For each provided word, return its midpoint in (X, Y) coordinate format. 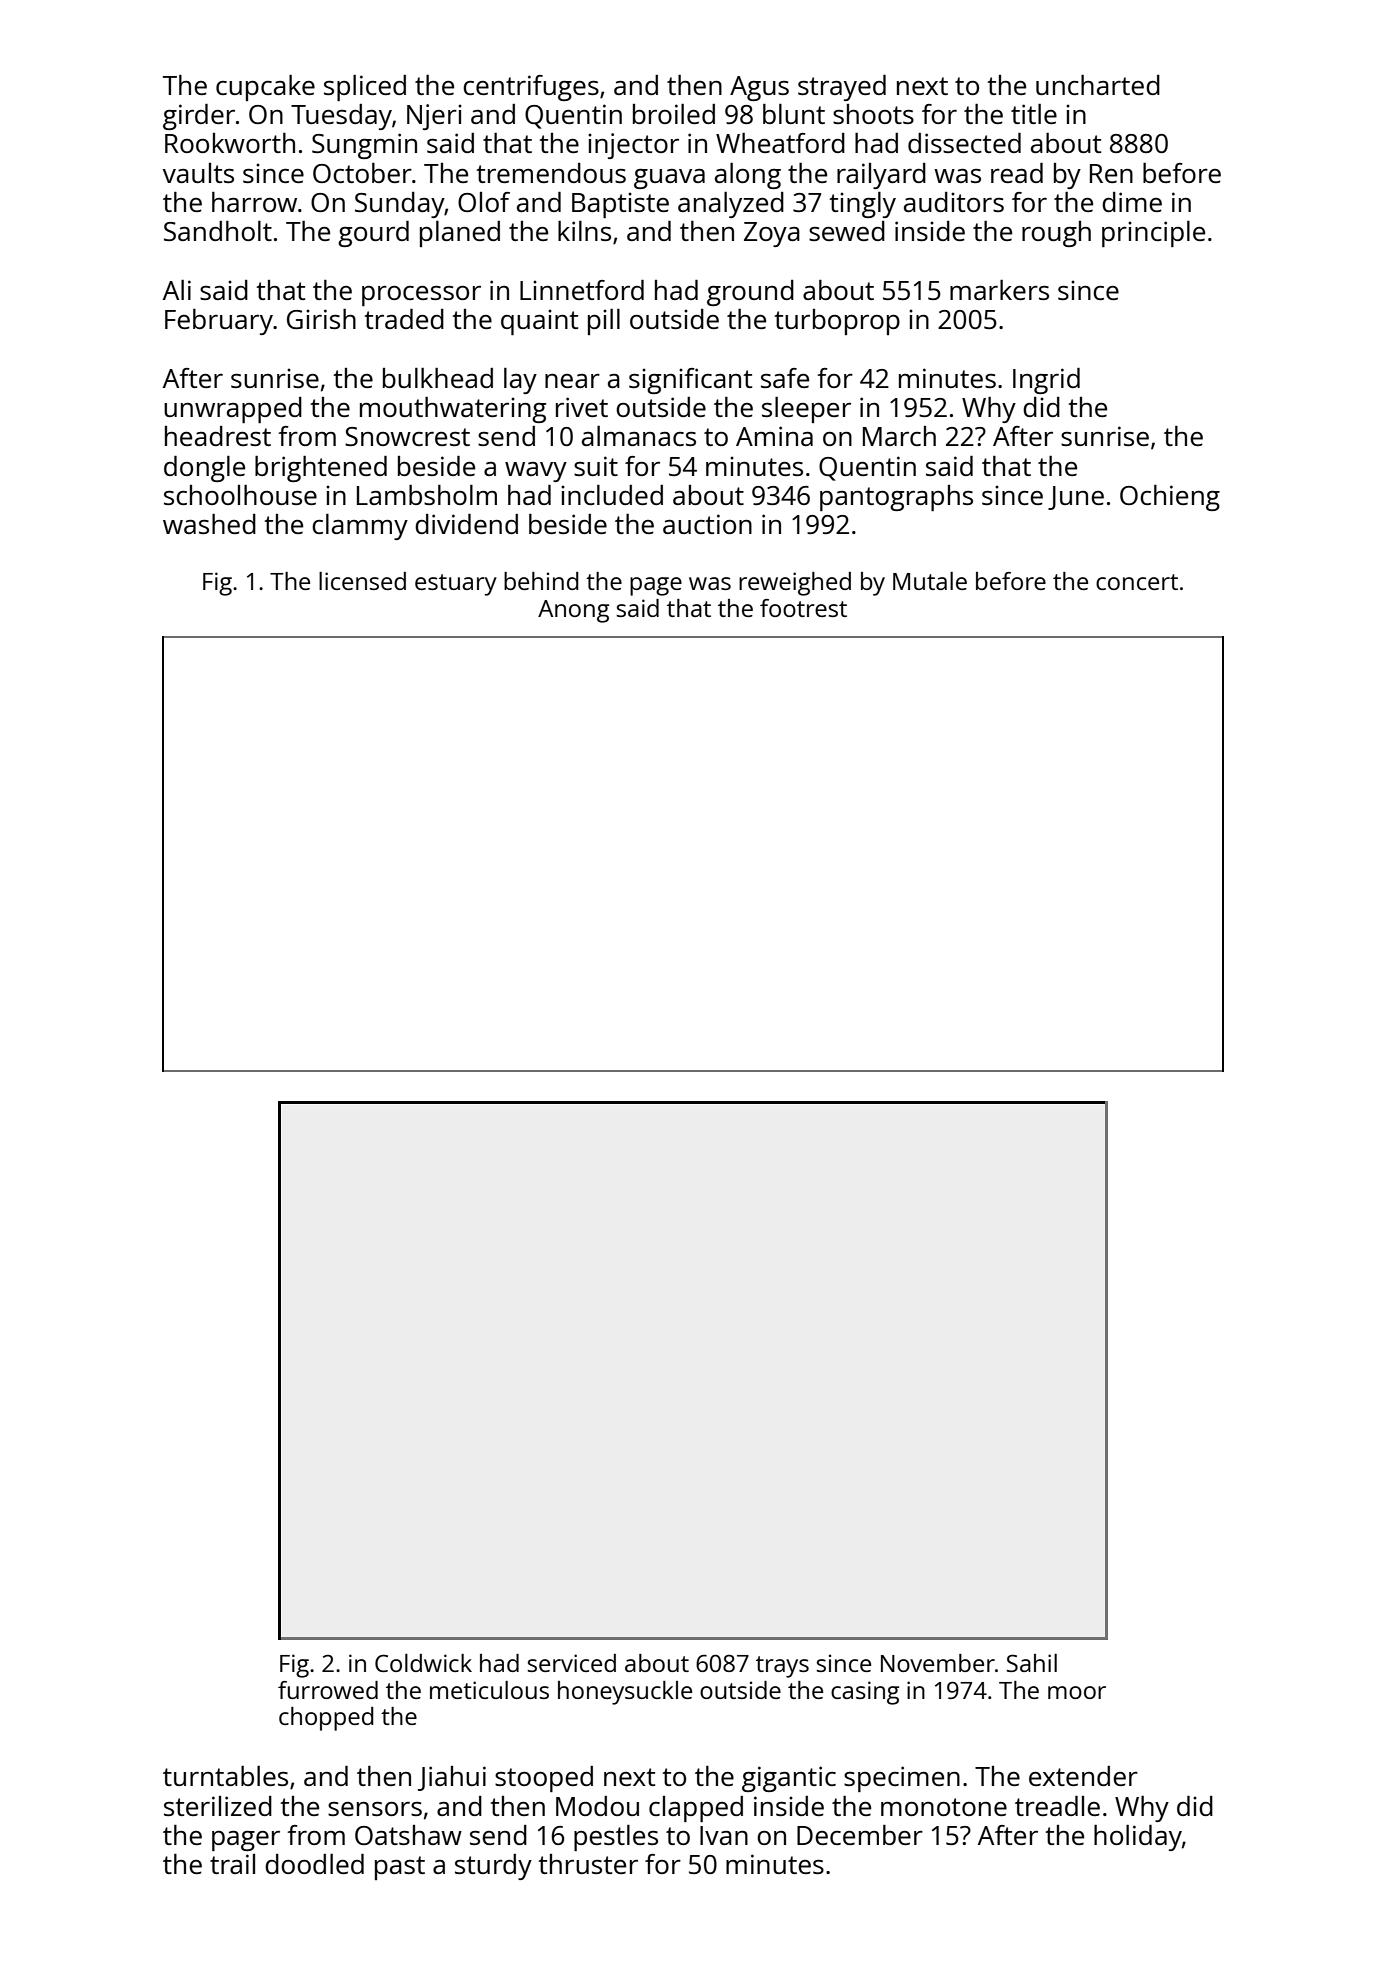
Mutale (930, 581)
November (938, 1663)
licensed (362, 581)
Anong (573, 611)
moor (1077, 1692)
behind (541, 581)
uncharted (1098, 85)
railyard (881, 176)
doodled (314, 1864)
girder (199, 117)
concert (1137, 582)
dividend (466, 524)
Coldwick (423, 1663)
